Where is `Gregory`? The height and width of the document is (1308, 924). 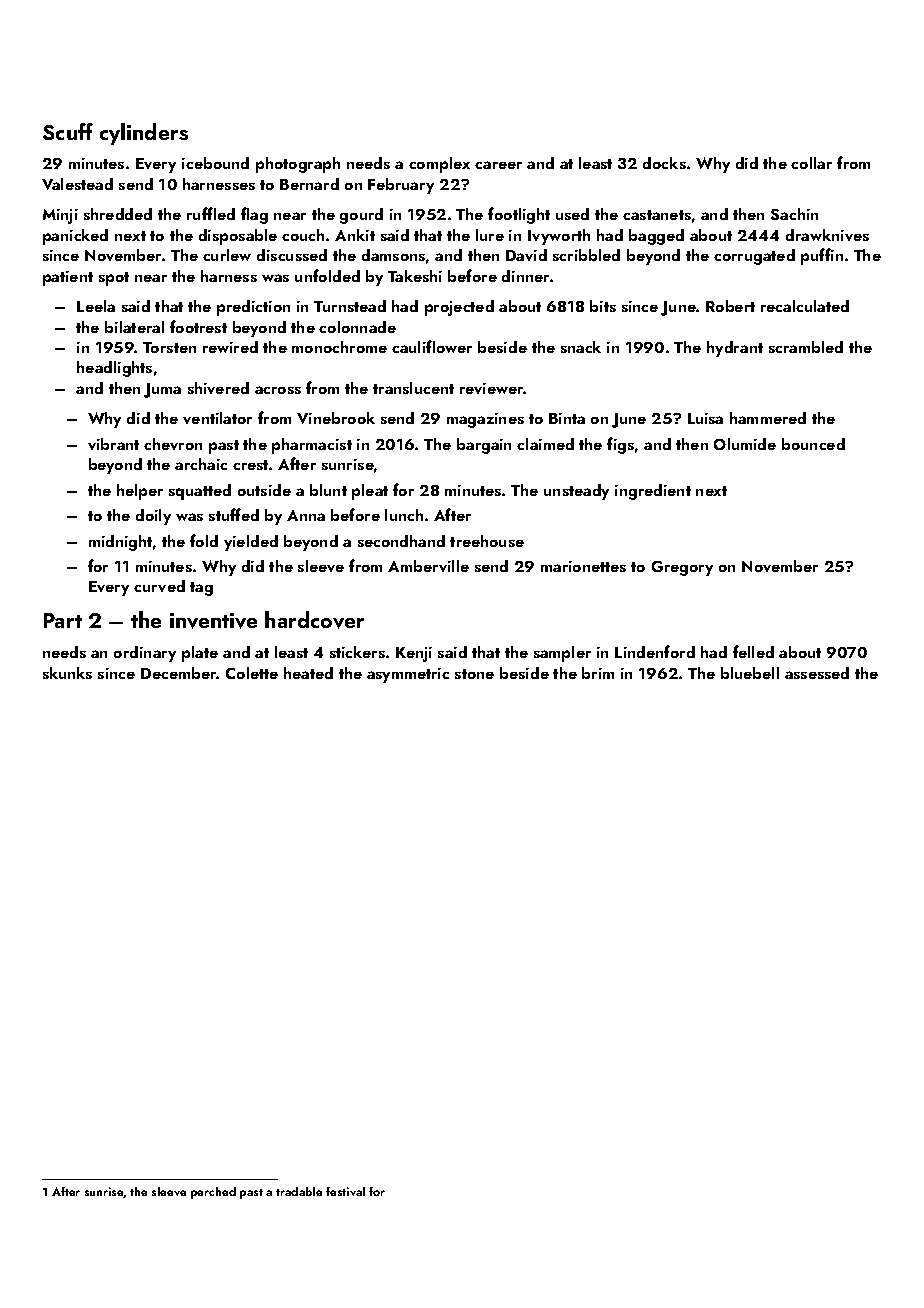
Gregory is located at coordinates (682, 568).
